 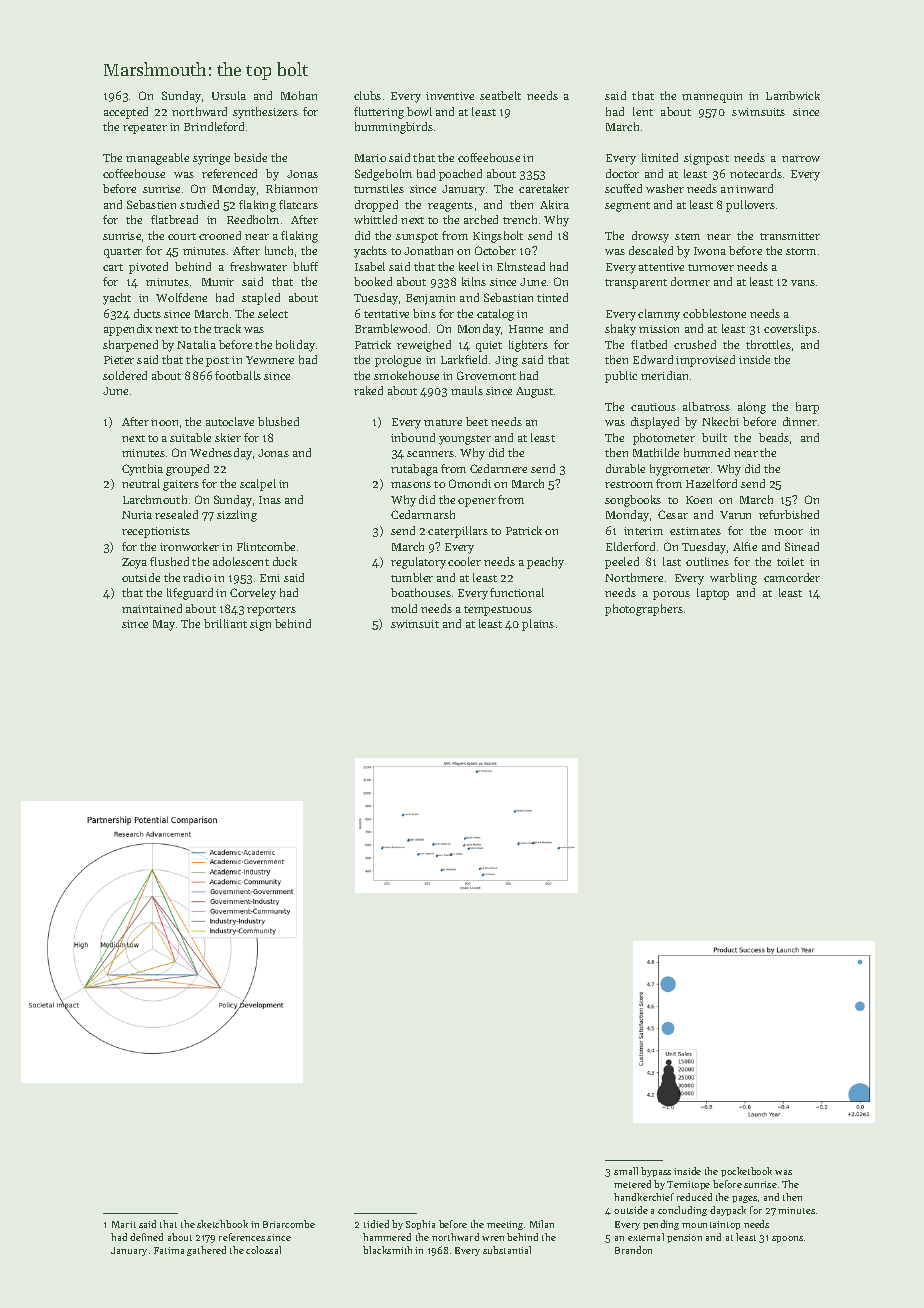 I want to click on improvised, so click(x=705, y=361).
